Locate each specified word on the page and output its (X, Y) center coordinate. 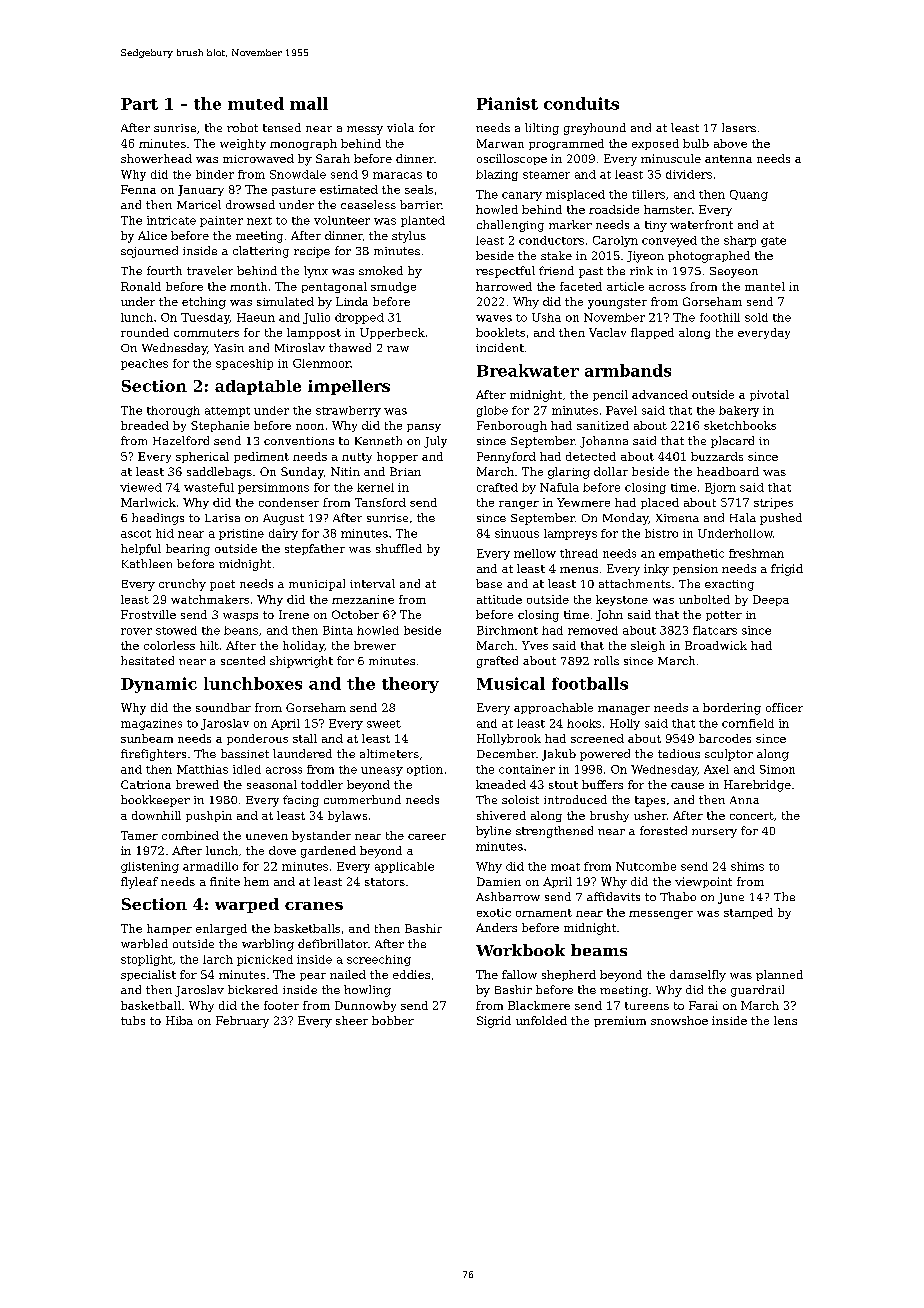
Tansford (380, 502)
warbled (144, 943)
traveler (210, 270)
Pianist (507, 103)
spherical (202, 457)
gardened (328, 852)
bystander (321, 836)
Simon (777, 769)
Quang (749, 195)
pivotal (769, 395)
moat (565, 867)
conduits (581, 103)
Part (139, 104)
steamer (546, 175)
